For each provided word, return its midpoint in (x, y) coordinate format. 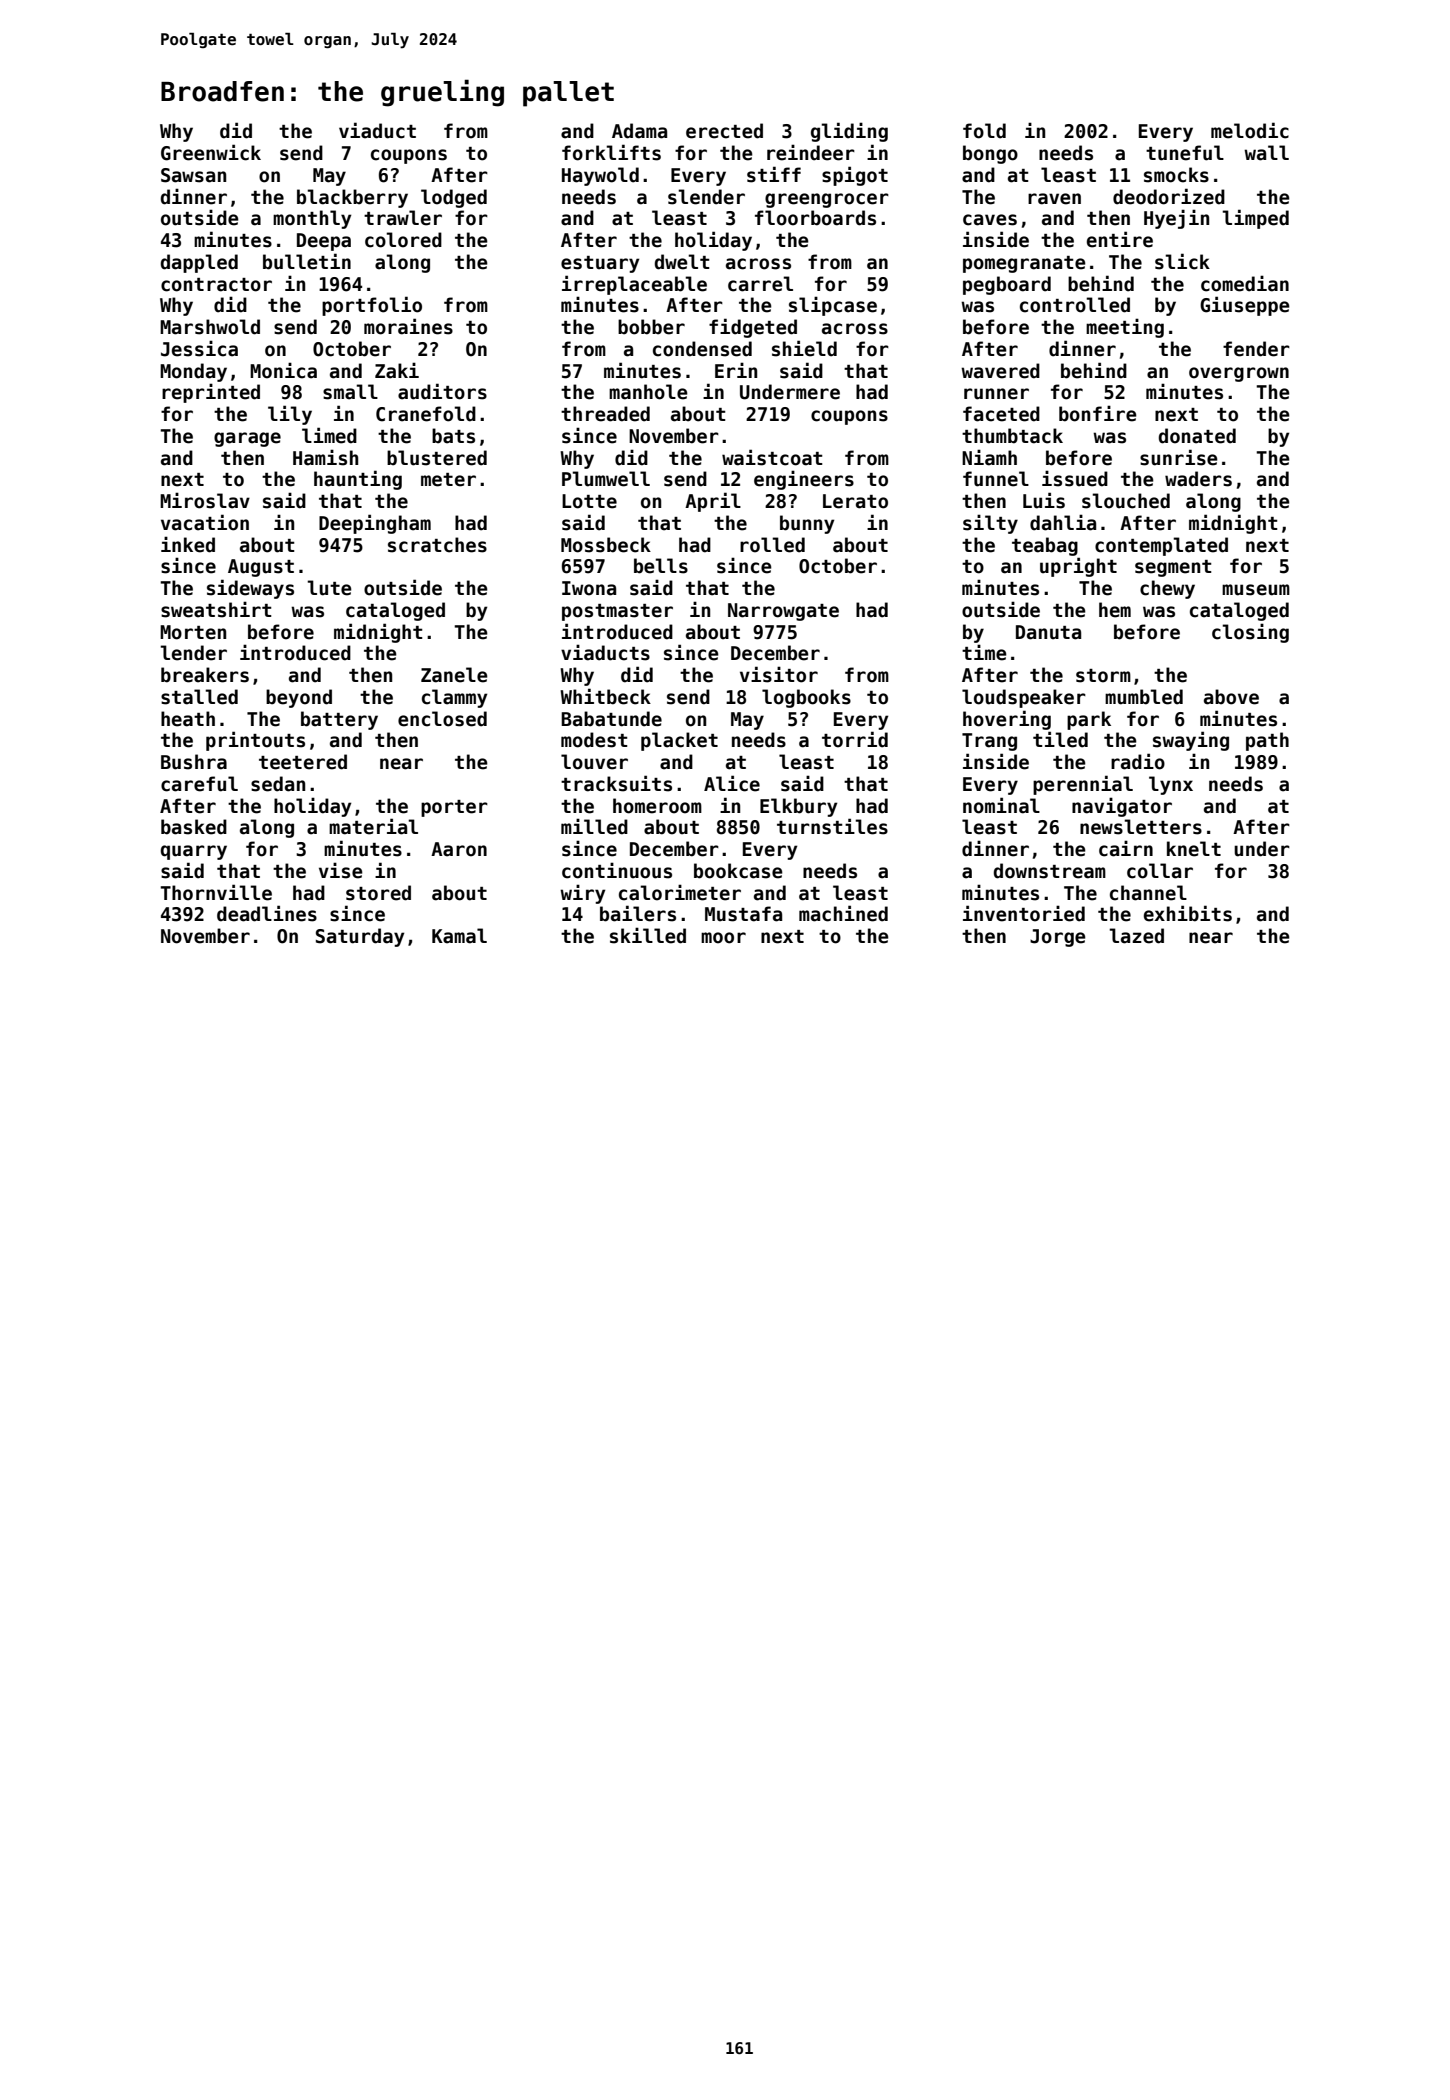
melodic (1250, 130)
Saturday (360, 937)
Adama (639, 131)
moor (723, 938)
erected (724, 131)
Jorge (1058, 938)
